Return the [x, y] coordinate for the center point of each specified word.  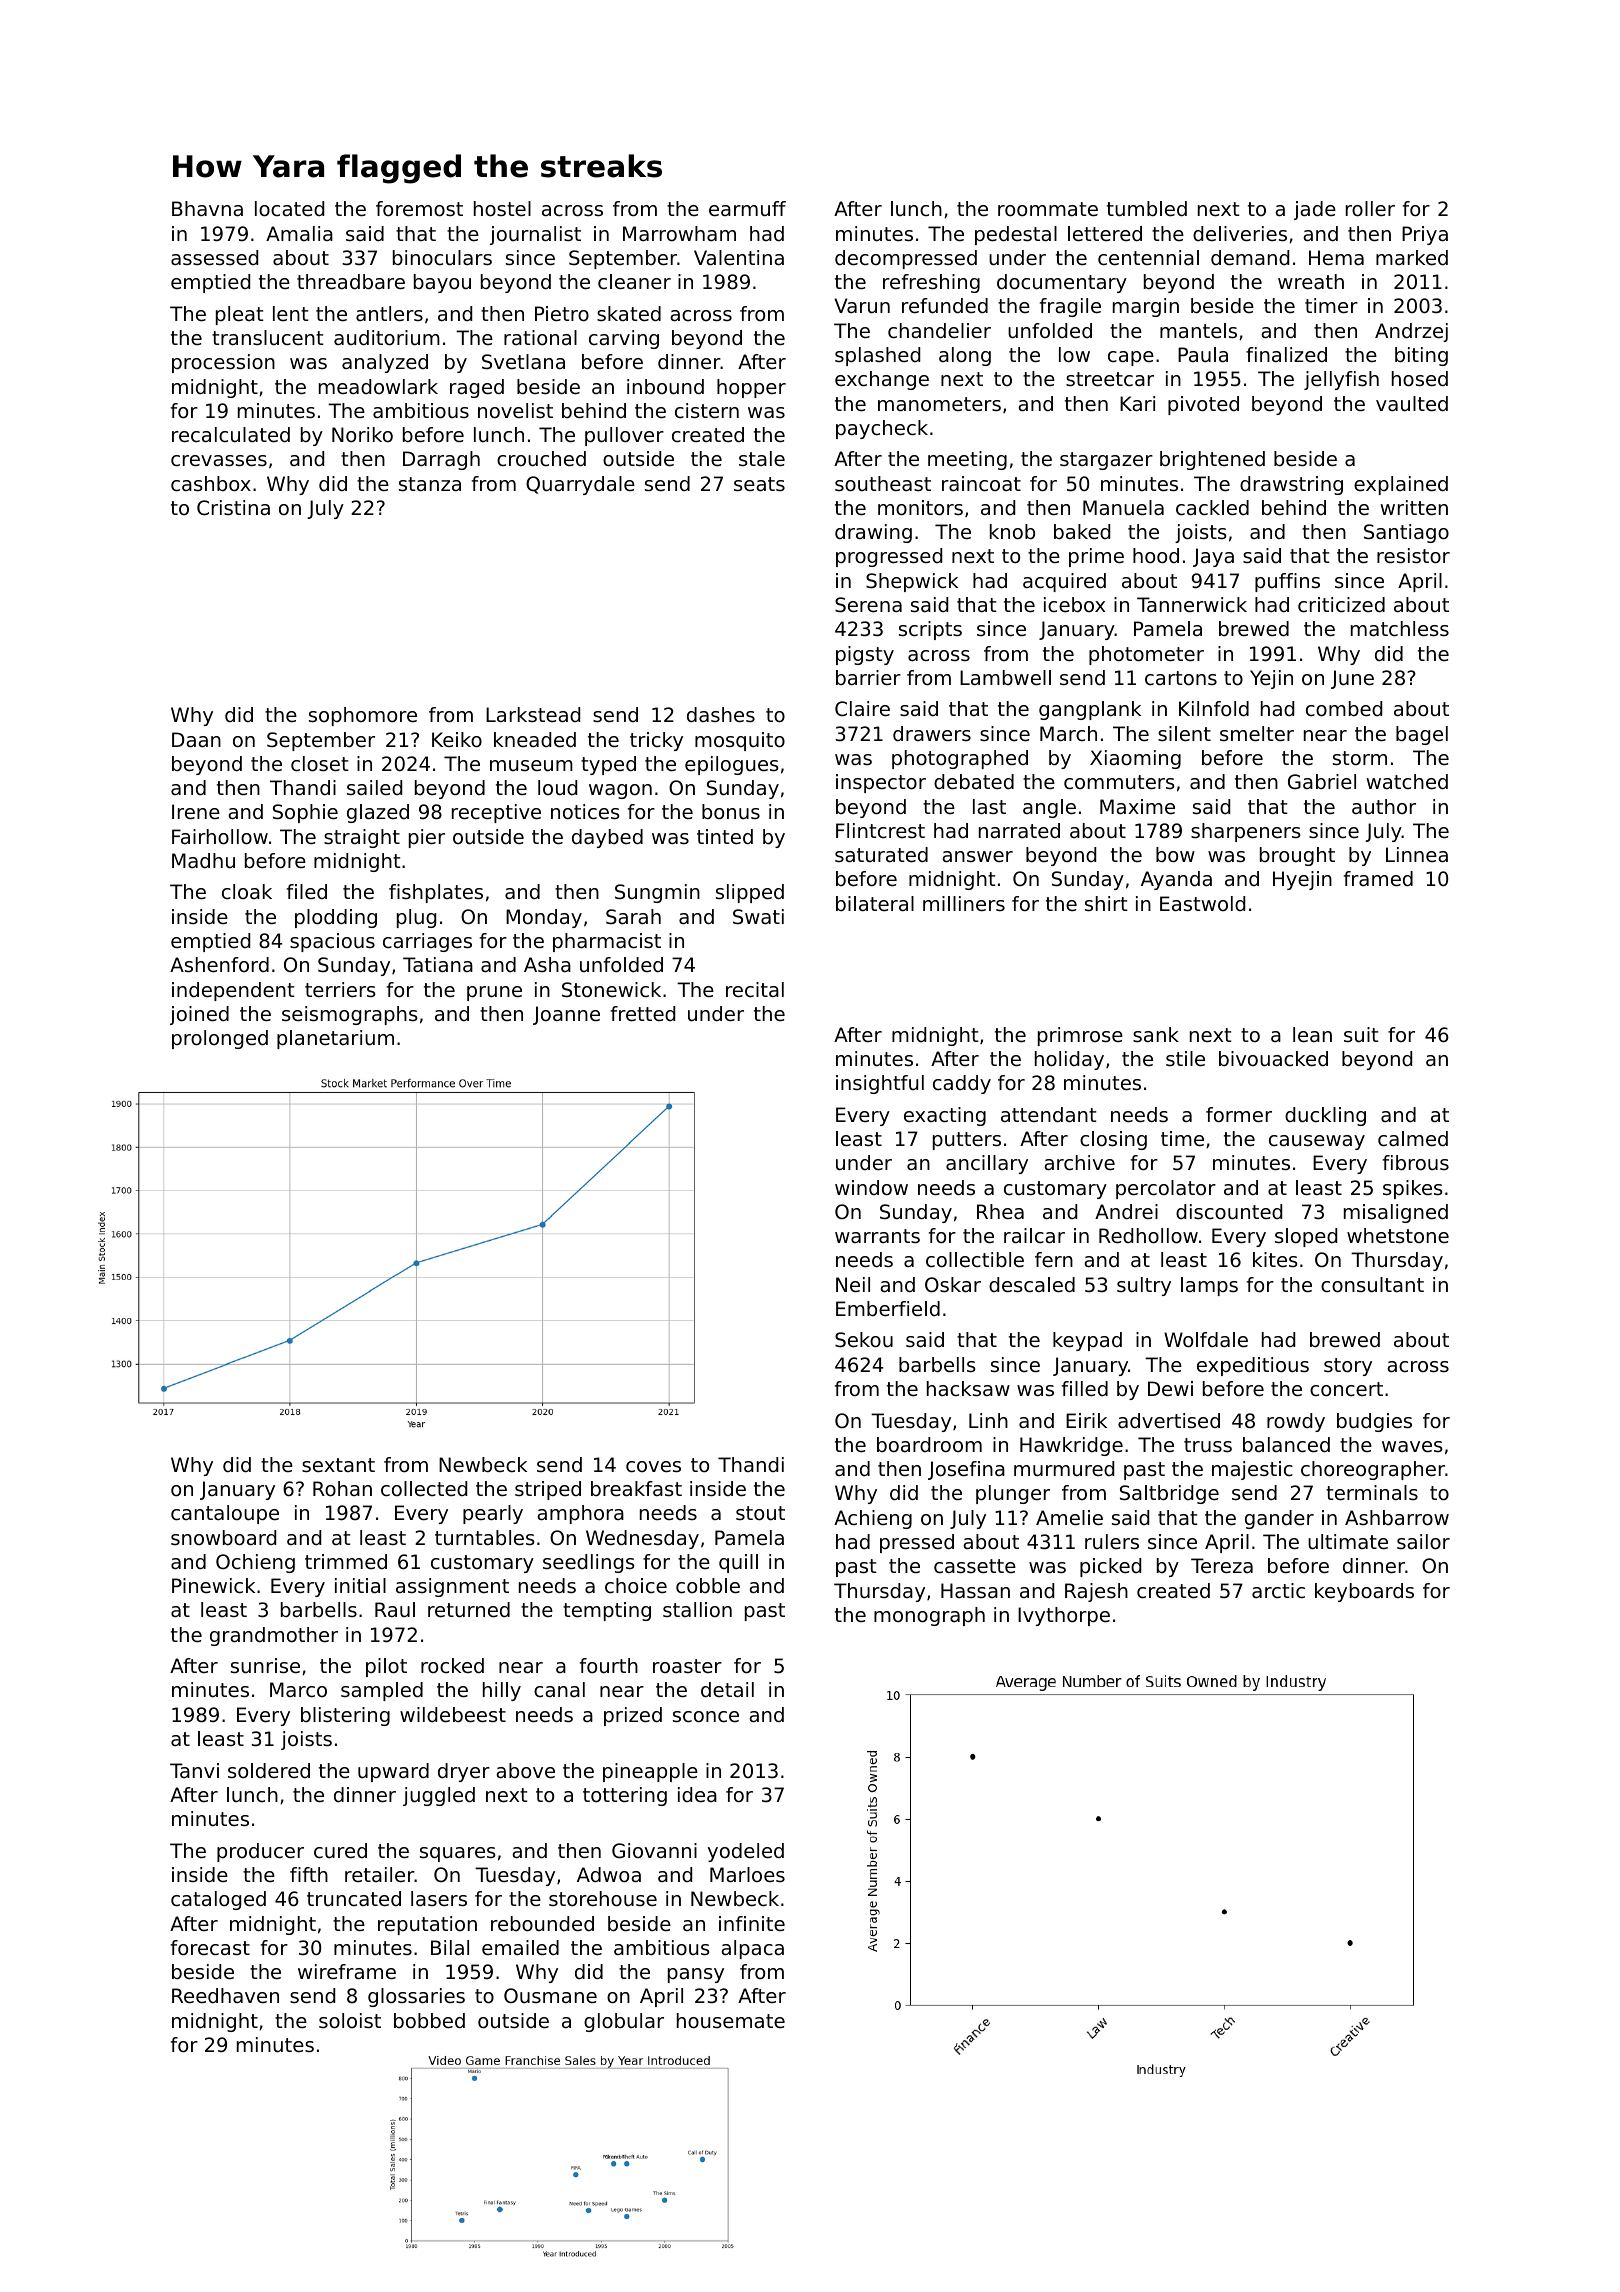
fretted [643, 1014]
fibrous [1416, 1163]
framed [1378, 879]
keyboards [1364, 1592]
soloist [350, 2021]
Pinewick [213, 1586]
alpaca [752, 1949]
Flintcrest [880, 830]
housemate [731, 2021]
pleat [240, 315]
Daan [196, 740]
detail [727, 1690]
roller [1370, 209]
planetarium [335, 1039]
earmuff [747, 209]
